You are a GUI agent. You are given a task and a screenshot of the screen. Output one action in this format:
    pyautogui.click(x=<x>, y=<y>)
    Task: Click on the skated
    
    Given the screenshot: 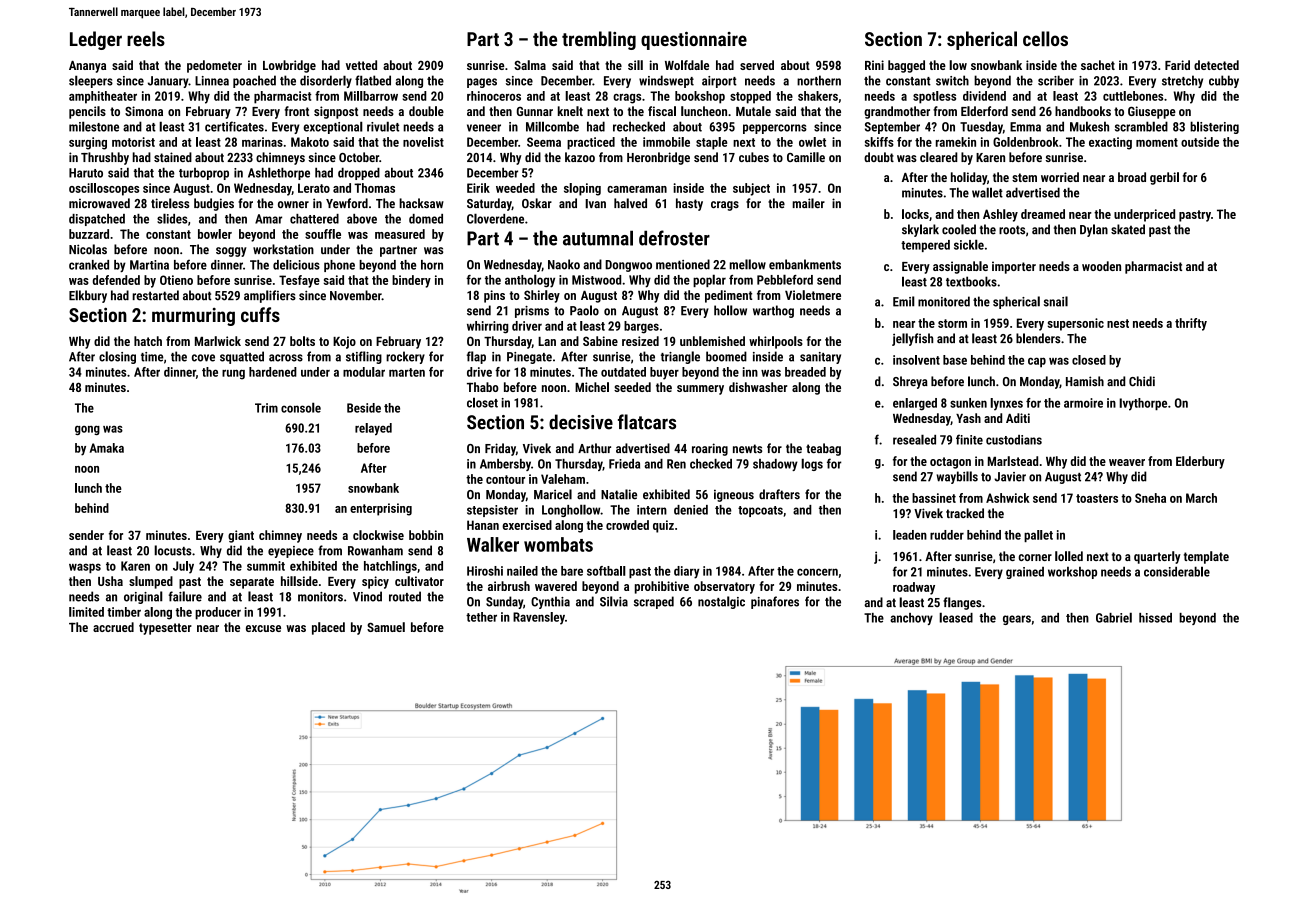 What is the action you would take?
    pyautogui.click(x=1128, y=229)
